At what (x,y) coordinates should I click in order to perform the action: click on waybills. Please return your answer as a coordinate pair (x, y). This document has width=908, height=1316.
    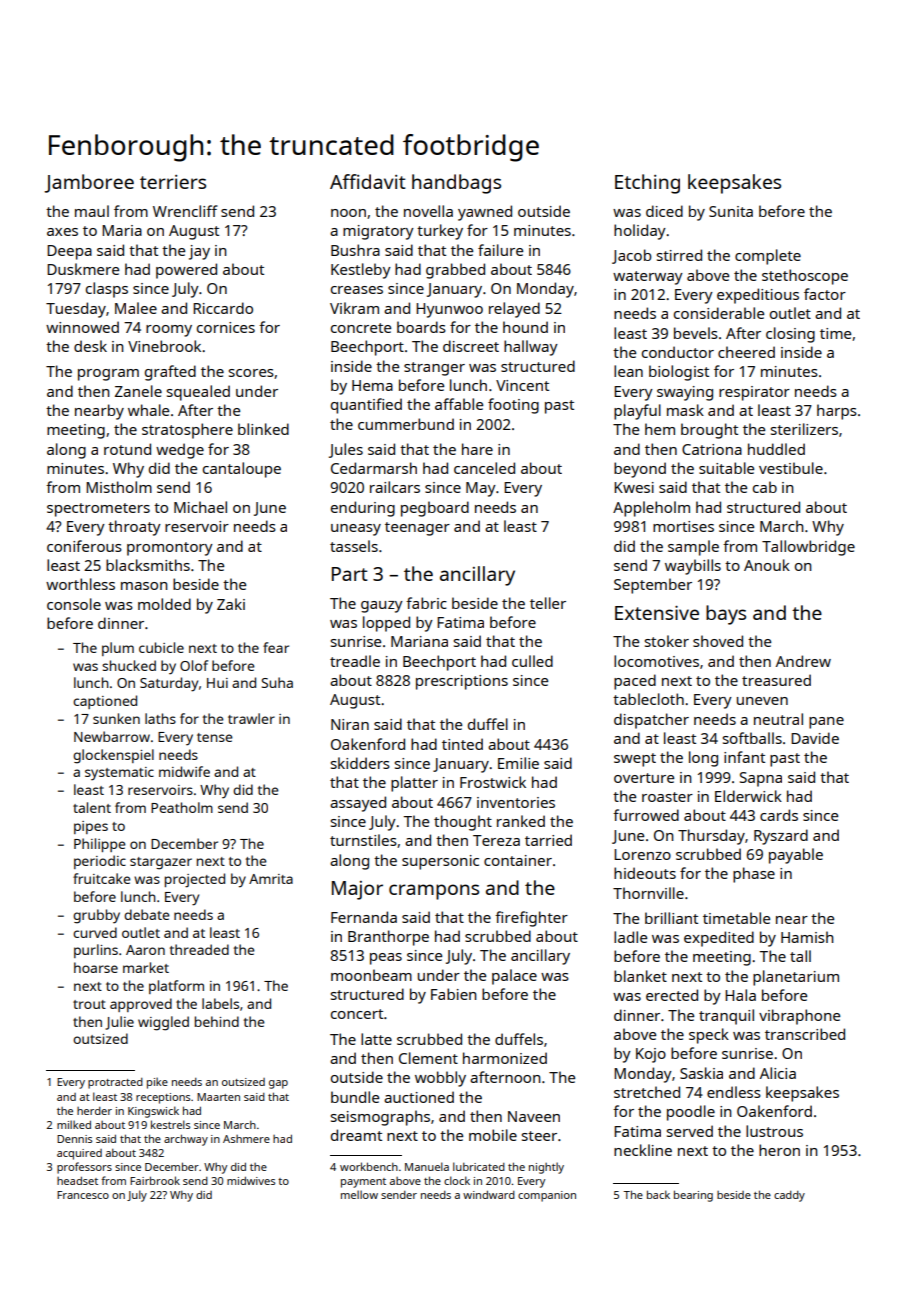
    Looking at the image, I should click on (693, 567).
